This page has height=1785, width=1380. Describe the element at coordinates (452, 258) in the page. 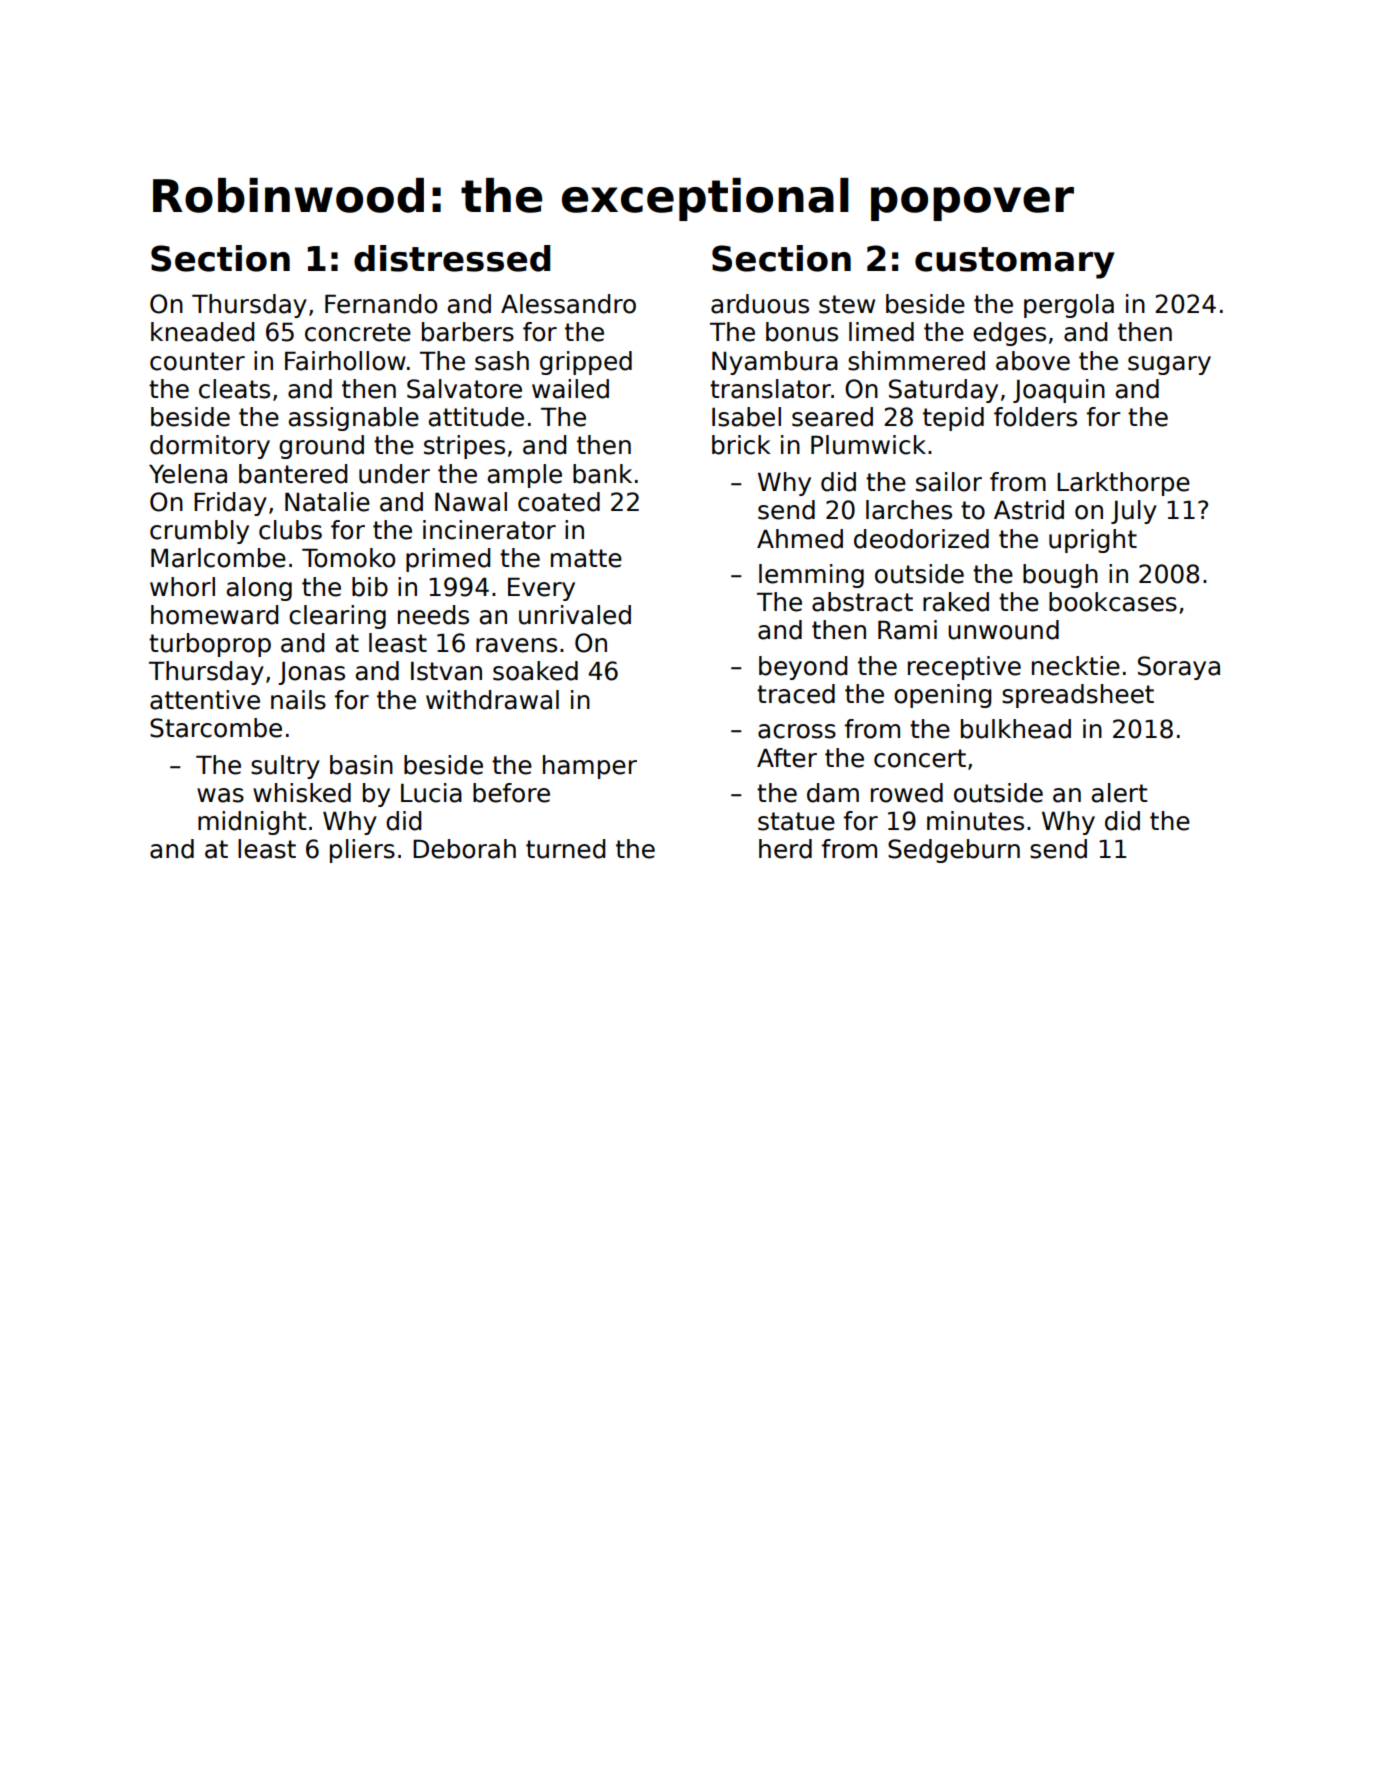

I see `distressed` at that location.
